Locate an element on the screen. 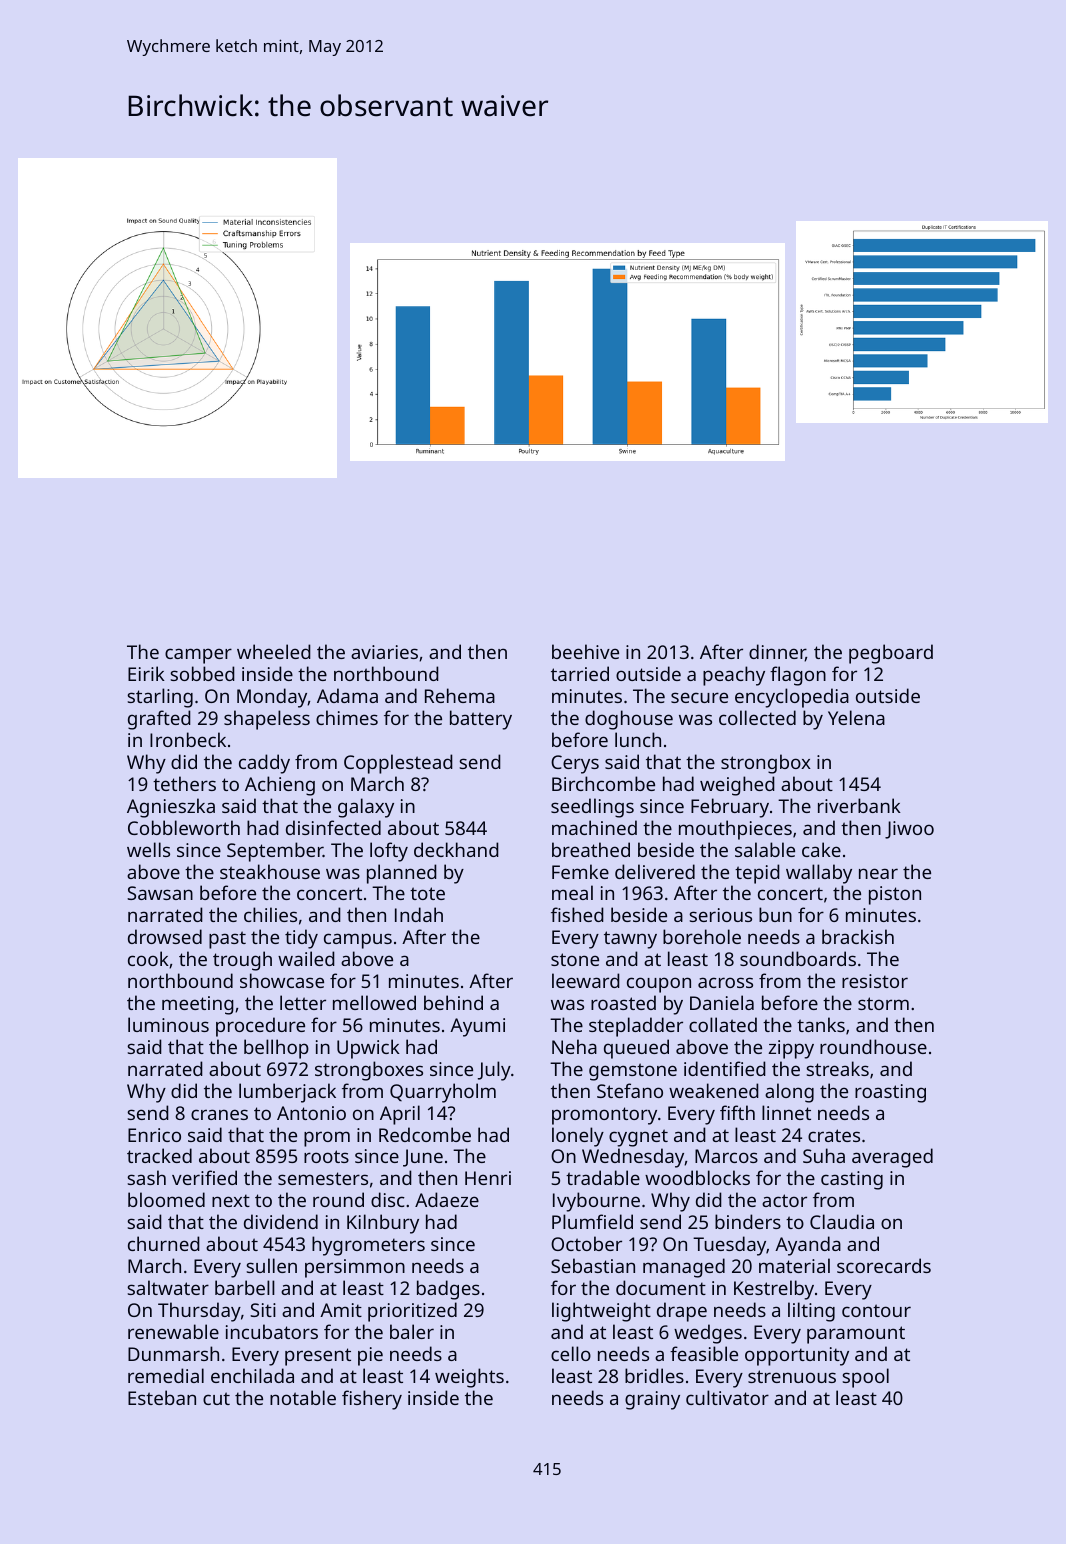 The image size is (1066, 1544). steakhouse is located at coordinates (270, 871).
